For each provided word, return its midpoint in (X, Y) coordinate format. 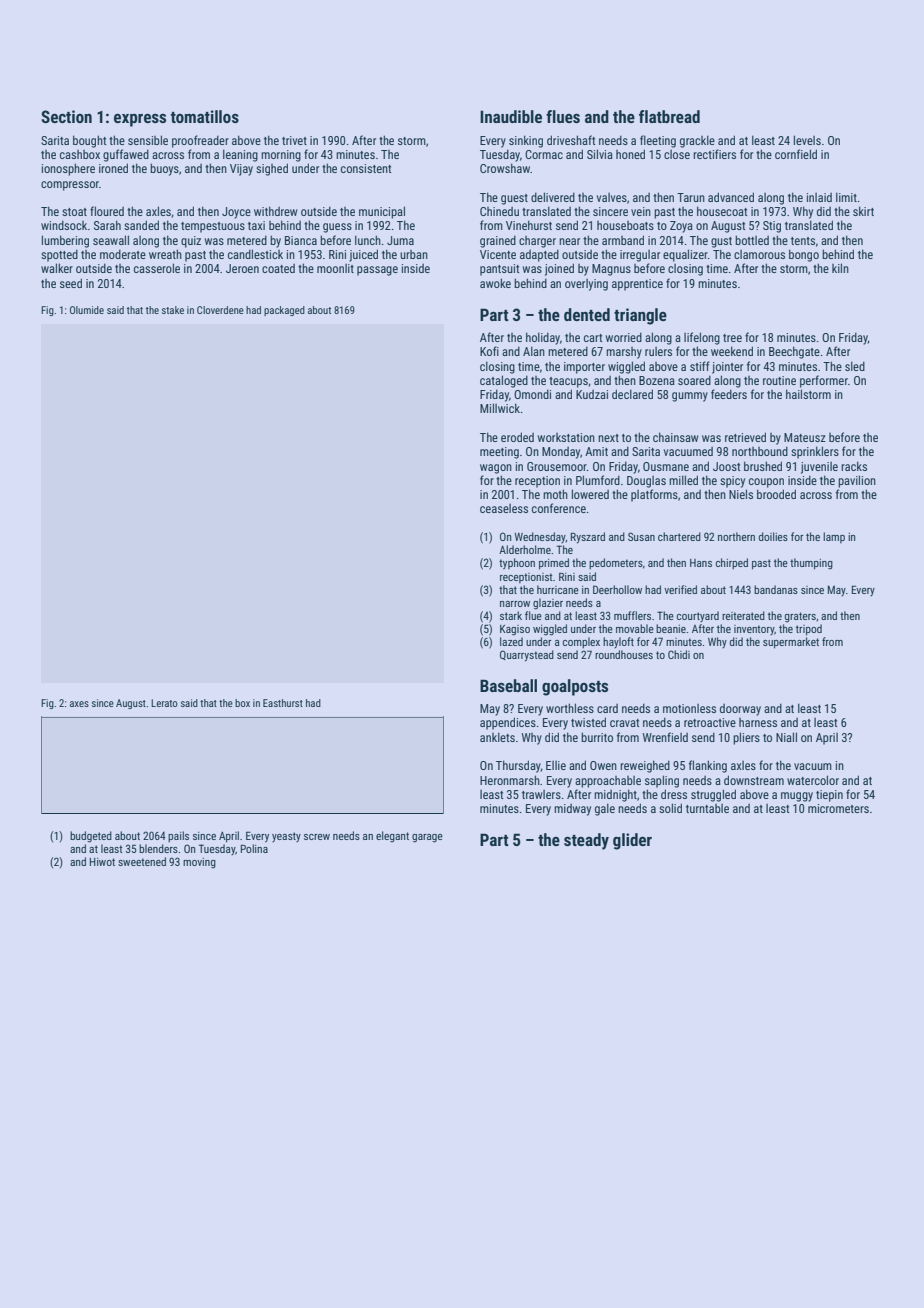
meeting (499, 453)
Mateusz (805, 437)
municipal (382, 212)
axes (79, 704)
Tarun (691, 197)
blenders (158, 848)
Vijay (241, 170)
